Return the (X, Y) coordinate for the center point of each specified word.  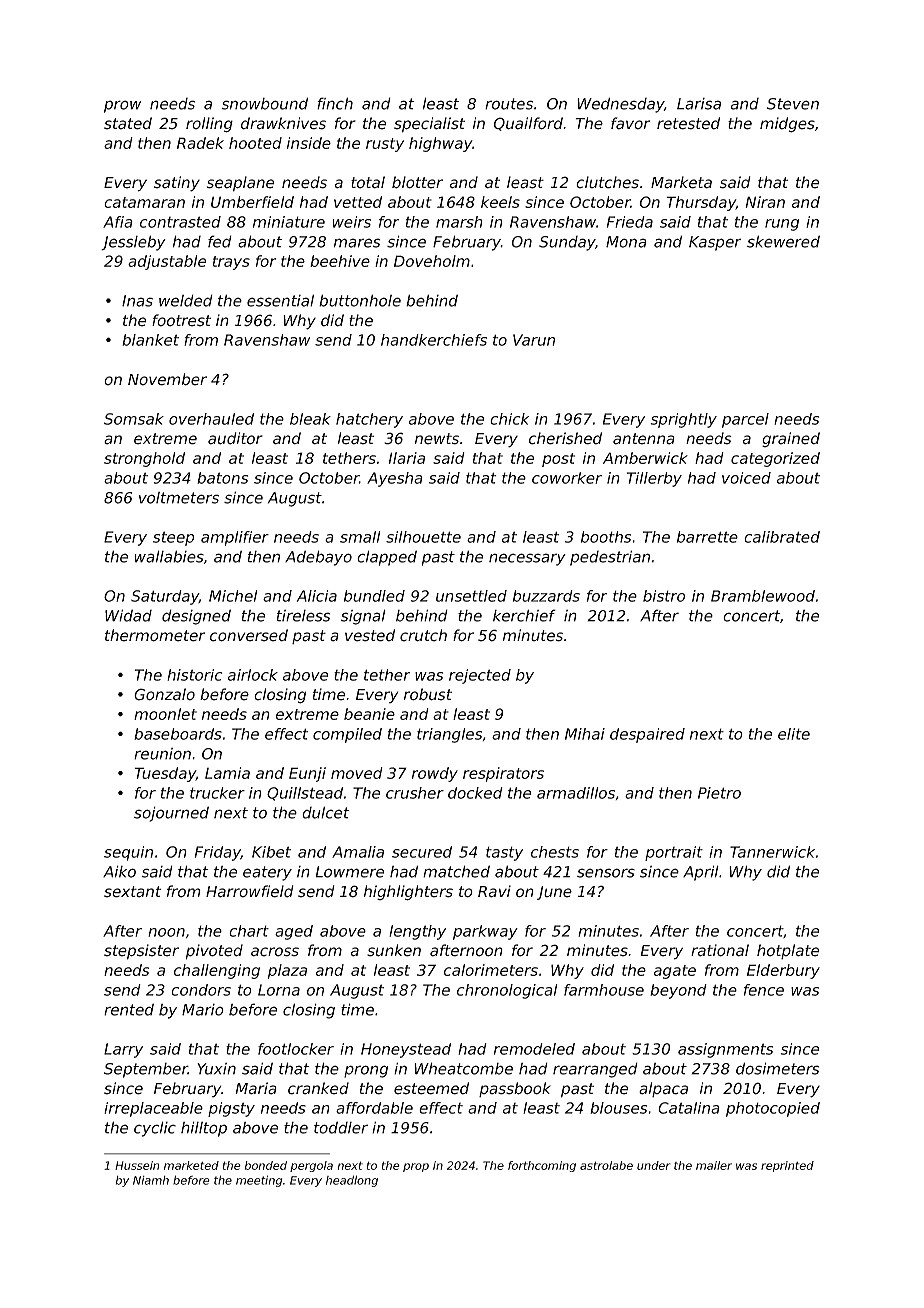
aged (294, 932)
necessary (527, 559)
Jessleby (133, 243)
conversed (249, 635)
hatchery (369, 420)
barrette (707, 537)
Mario (203, 1010)
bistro (664, 596)
